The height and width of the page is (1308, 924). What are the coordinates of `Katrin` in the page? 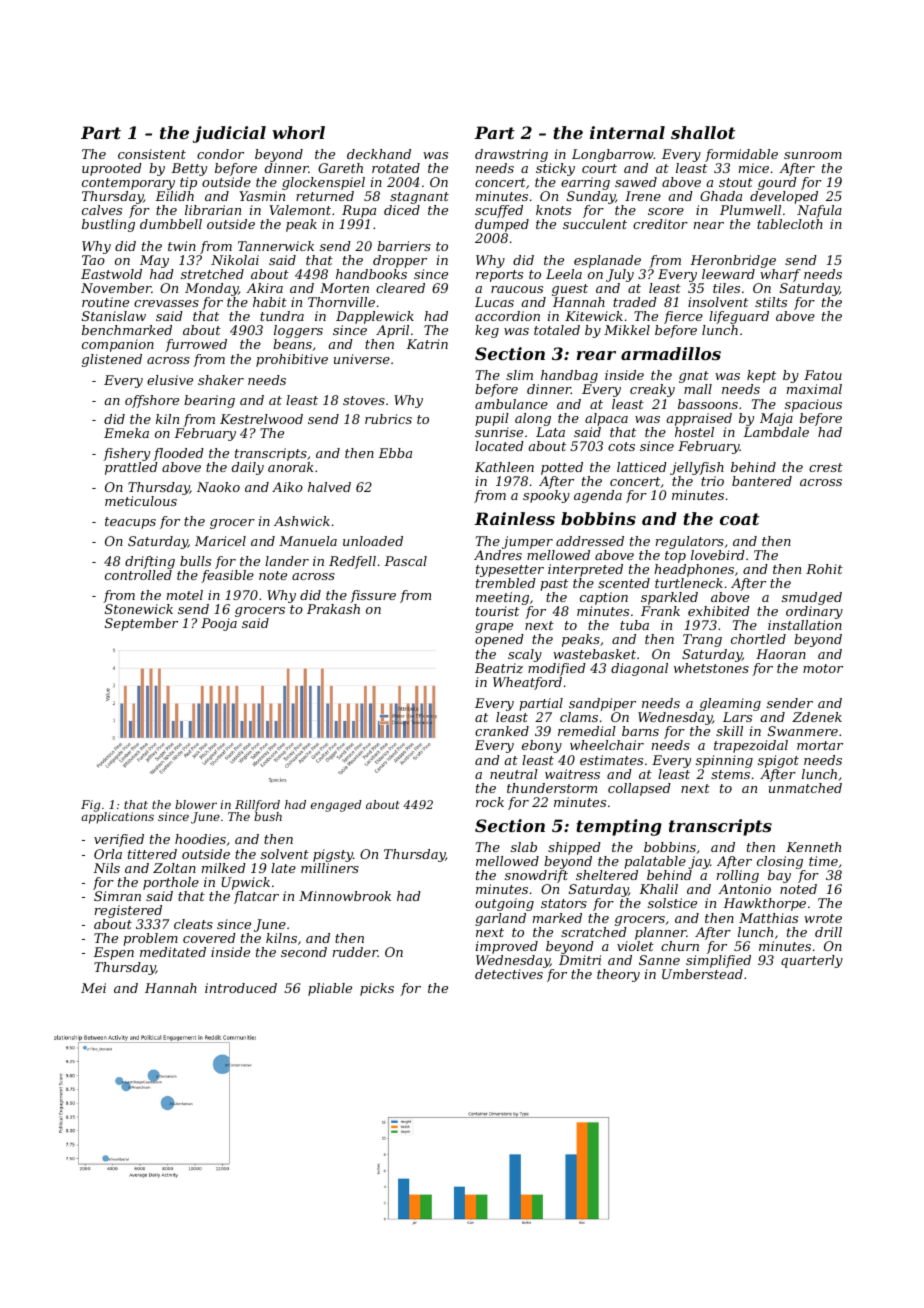 It's located at (427, 344).
